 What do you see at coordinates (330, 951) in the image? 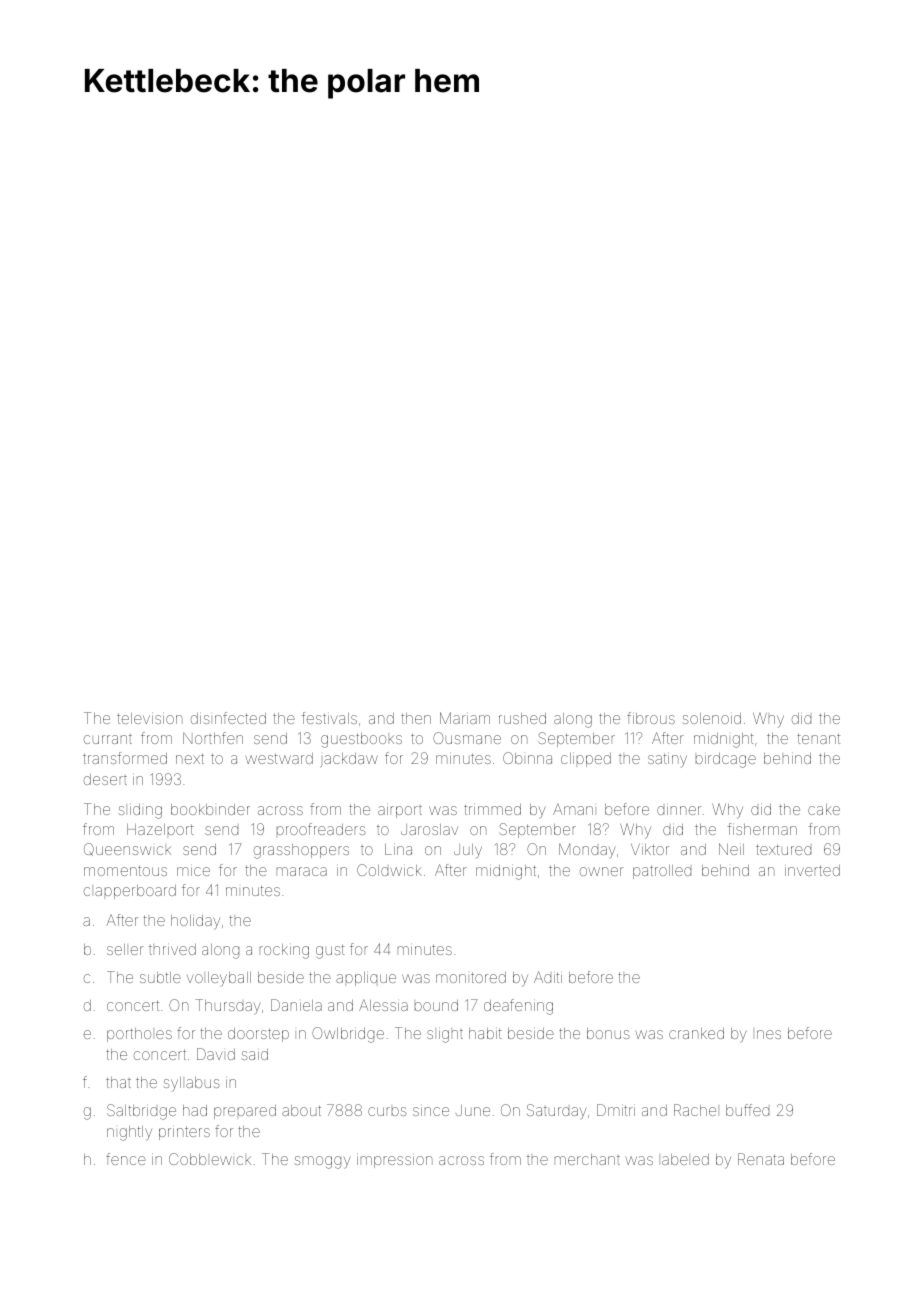
I see `gust` at bounding box center [330, 951].
